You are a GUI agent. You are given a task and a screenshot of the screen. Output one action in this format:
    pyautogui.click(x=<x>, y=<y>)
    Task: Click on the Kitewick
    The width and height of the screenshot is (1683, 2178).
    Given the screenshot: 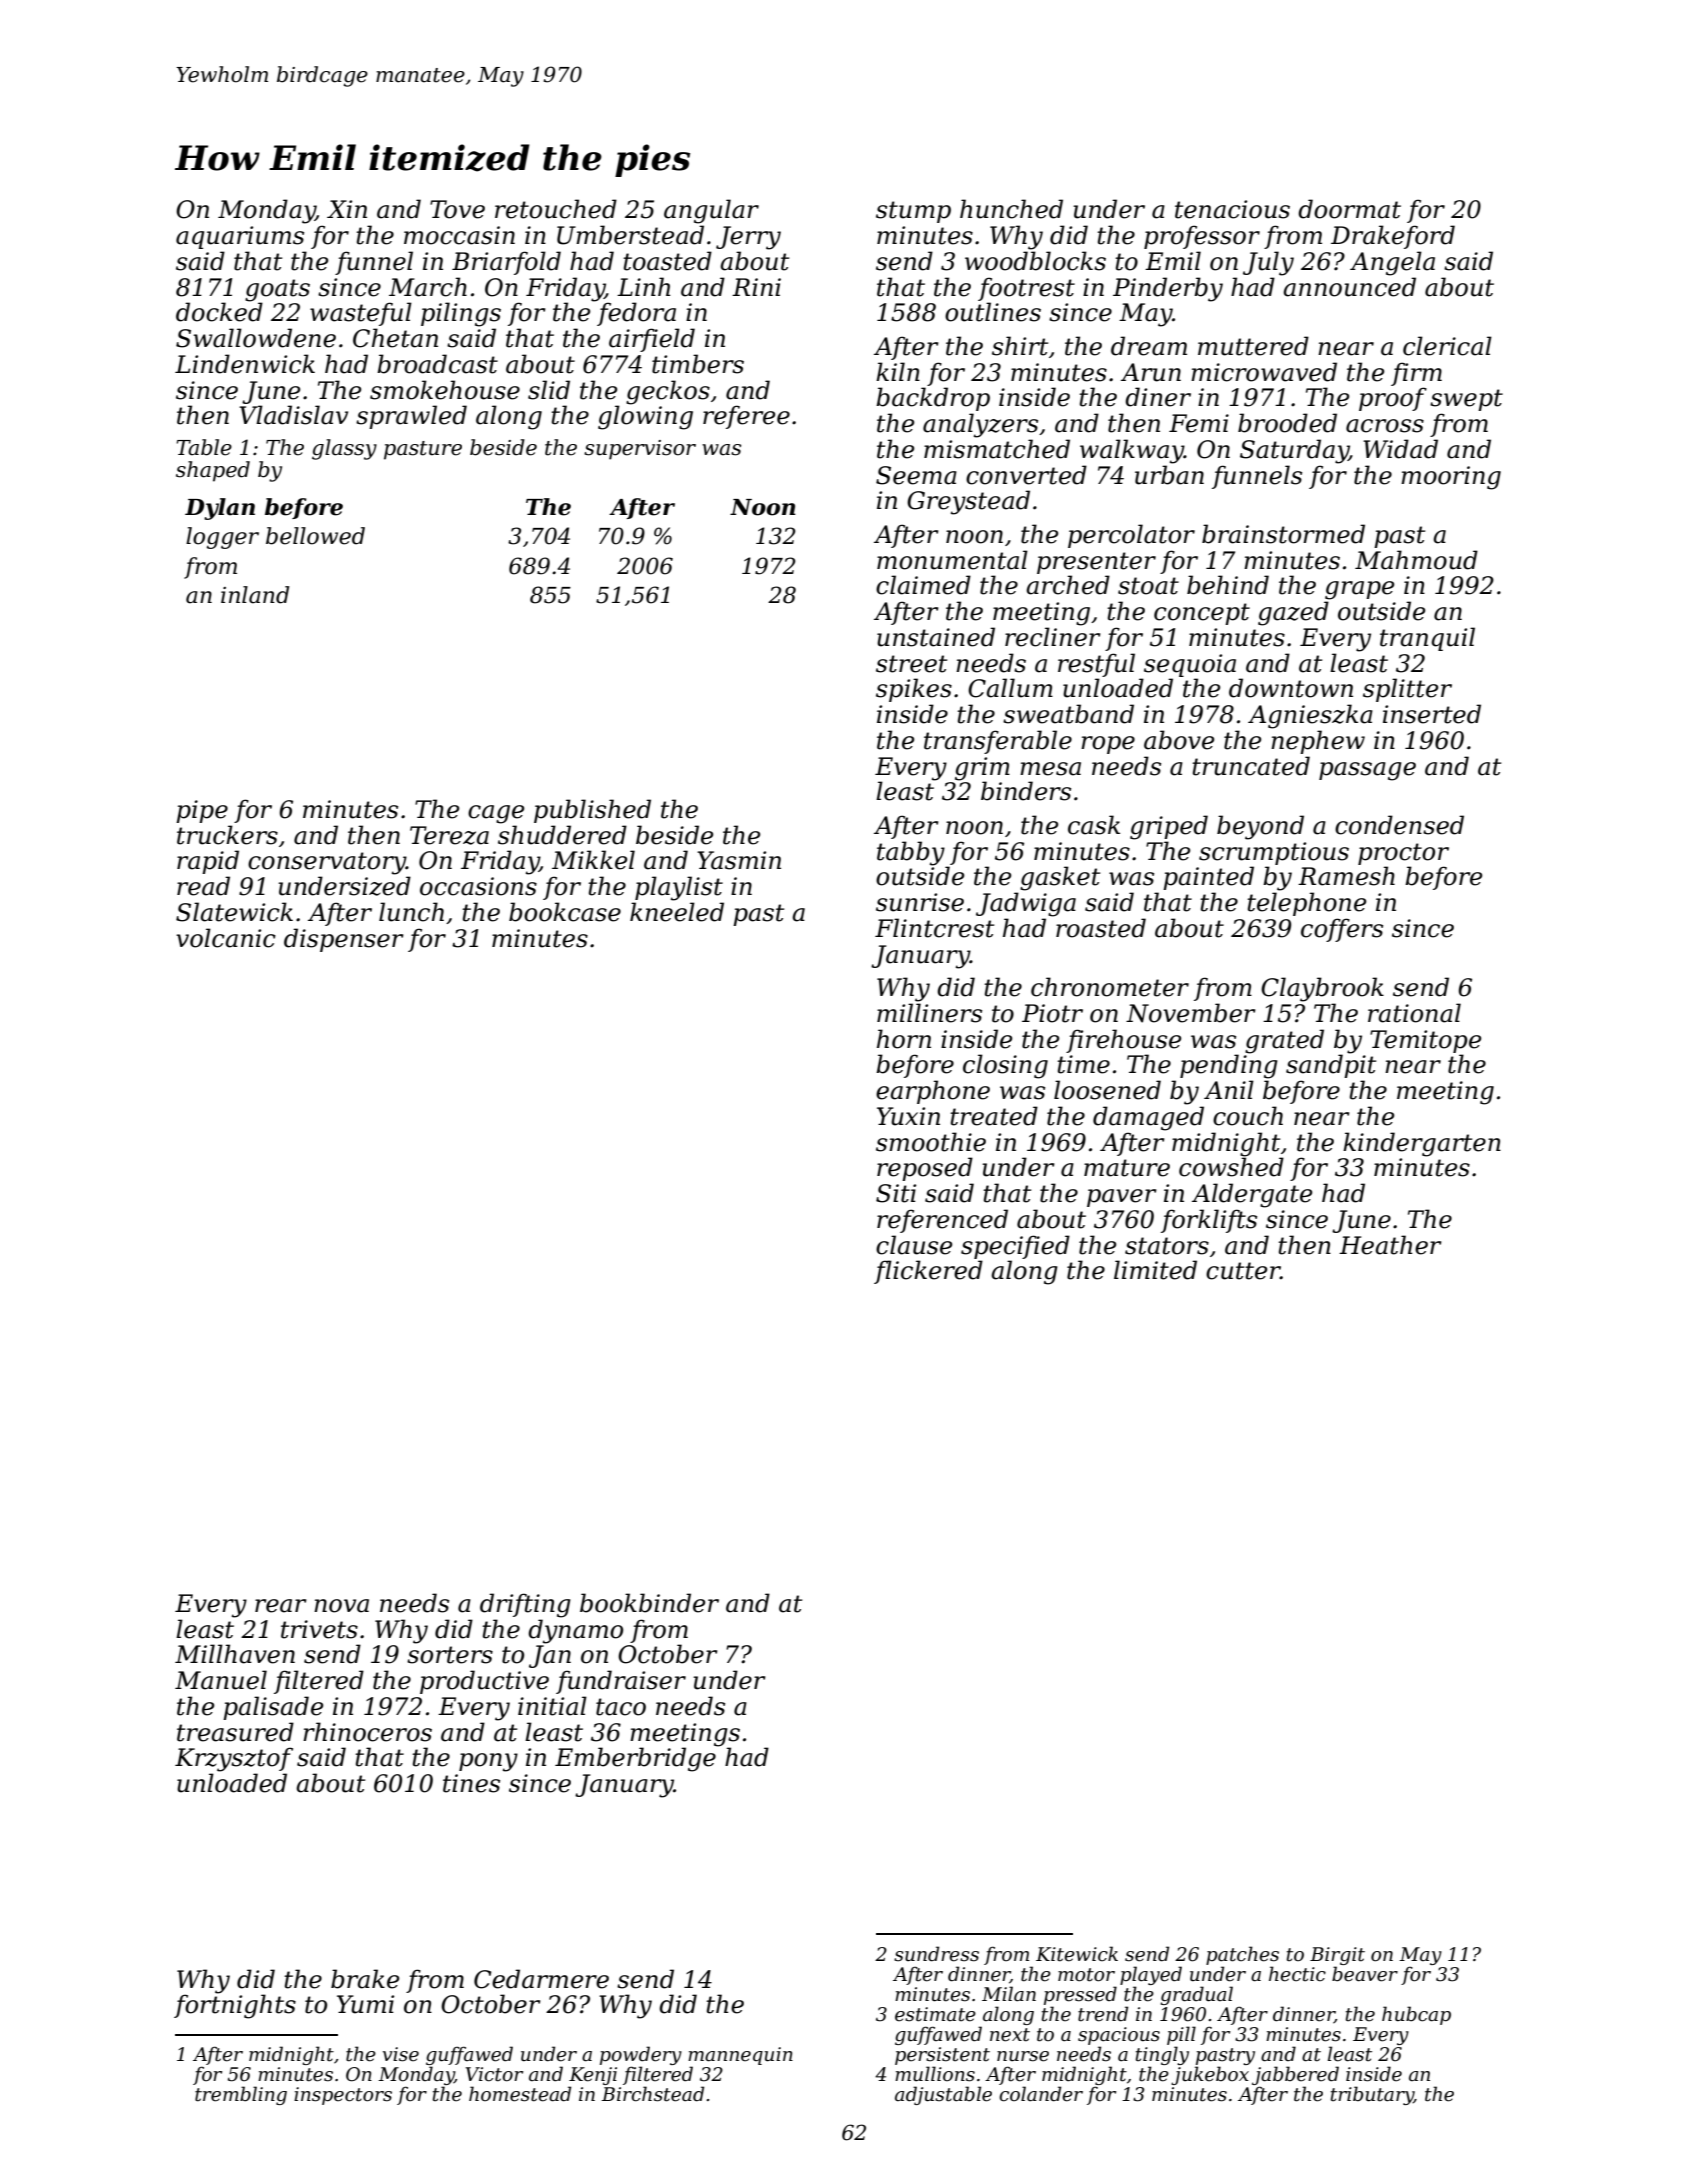 What is the action you would take?
    pyautogui.click(x=1077, y=1954)
